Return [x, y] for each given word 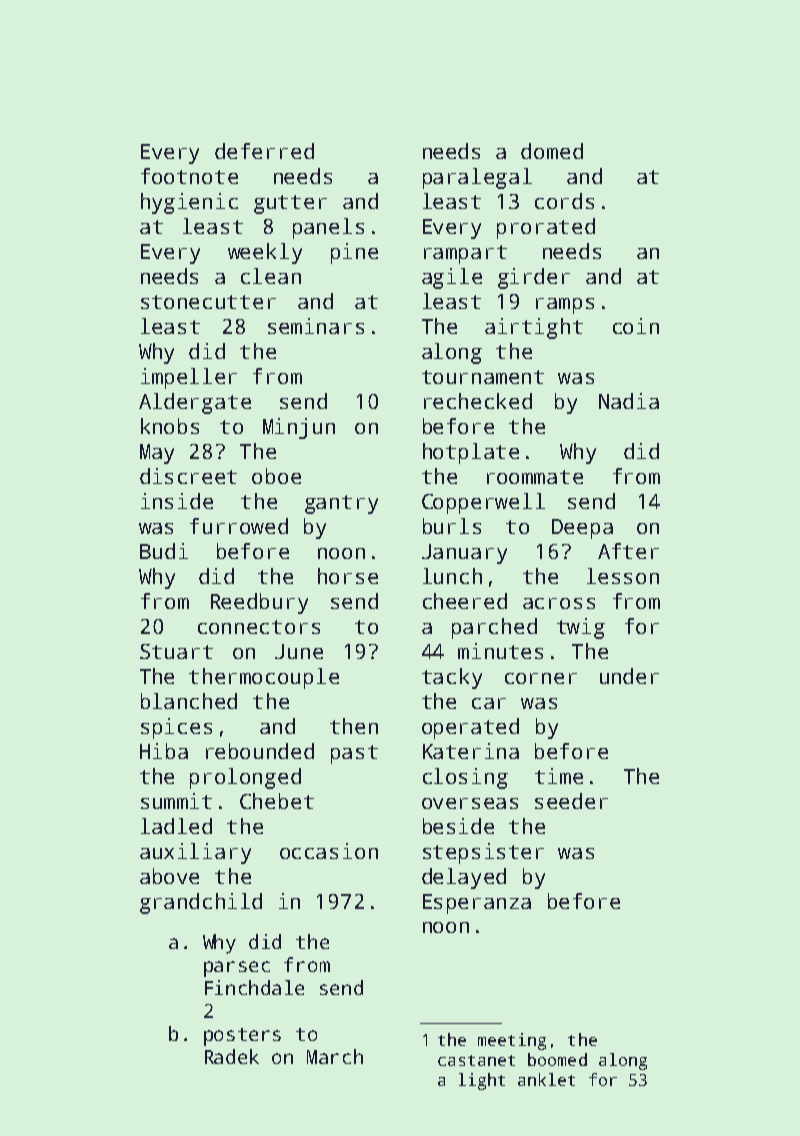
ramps [565, 306]
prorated [546, 228]
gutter [290, 204]
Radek [232, 1056]
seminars [316, 326]
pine [354, 253]
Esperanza [477, 904]
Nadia [629, 401]
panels [328, 228]
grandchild [201, 903]
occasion [329, 851]
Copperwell [483, 503]
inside [177, 501]
